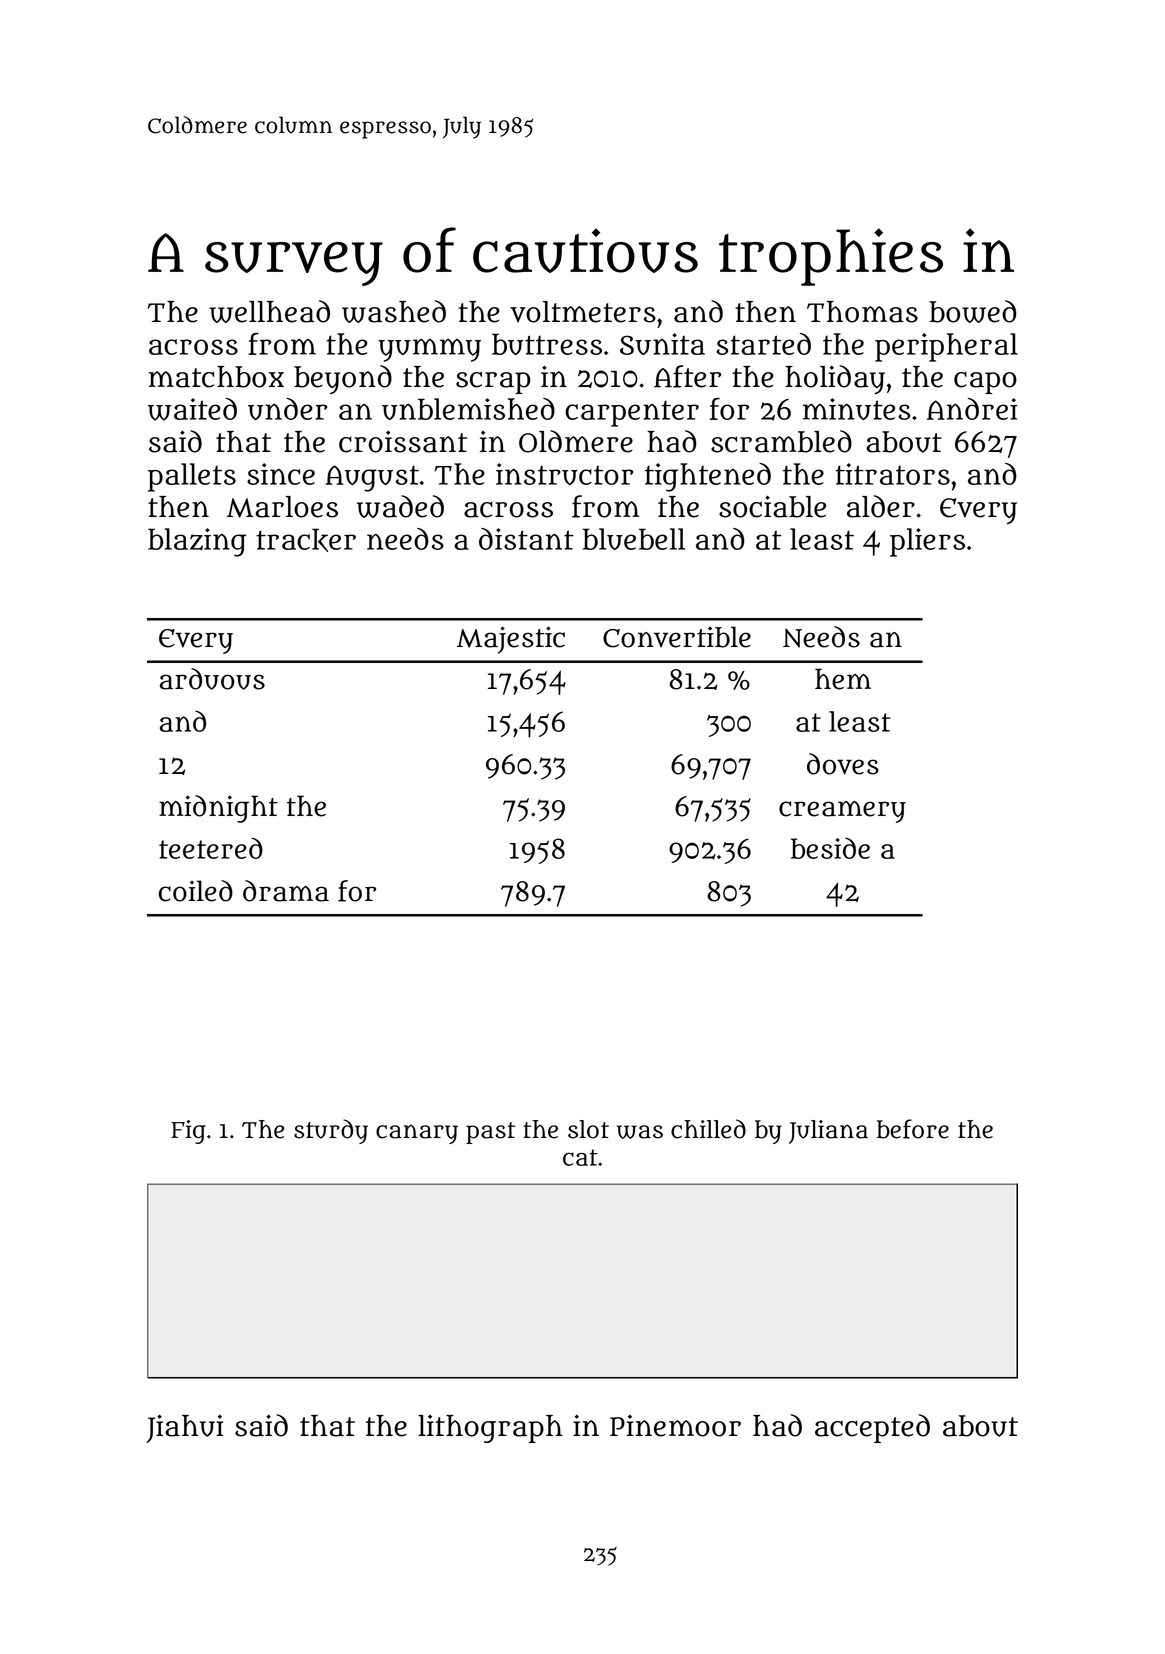  I want to click on arduous, so click(212, 679).
